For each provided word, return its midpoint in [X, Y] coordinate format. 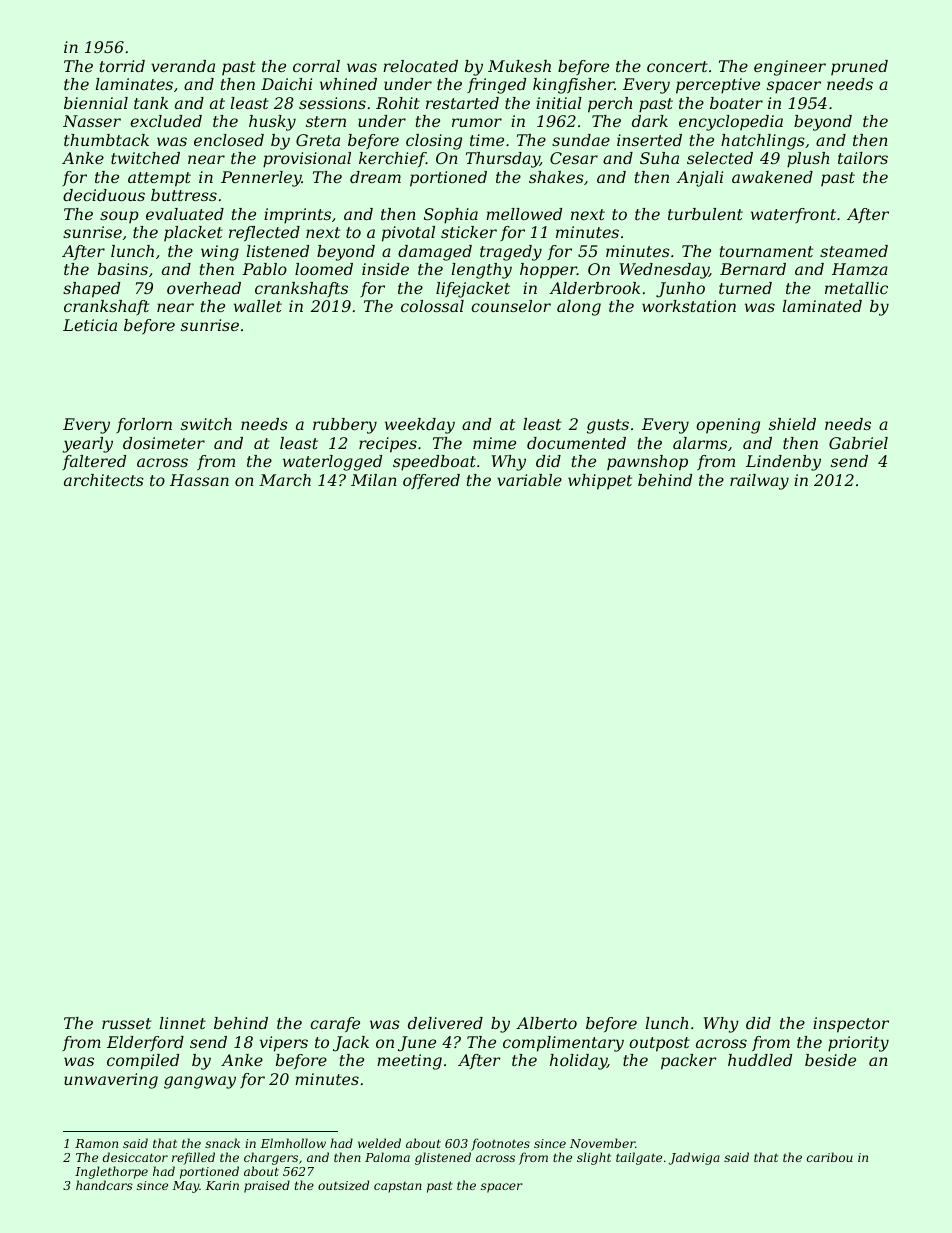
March [285, 480]
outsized [343, 1185]
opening [728, 426]
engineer [790, 68]
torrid [122, 66]
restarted [462, 103]
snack [222, 1143]
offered [431, 481]
